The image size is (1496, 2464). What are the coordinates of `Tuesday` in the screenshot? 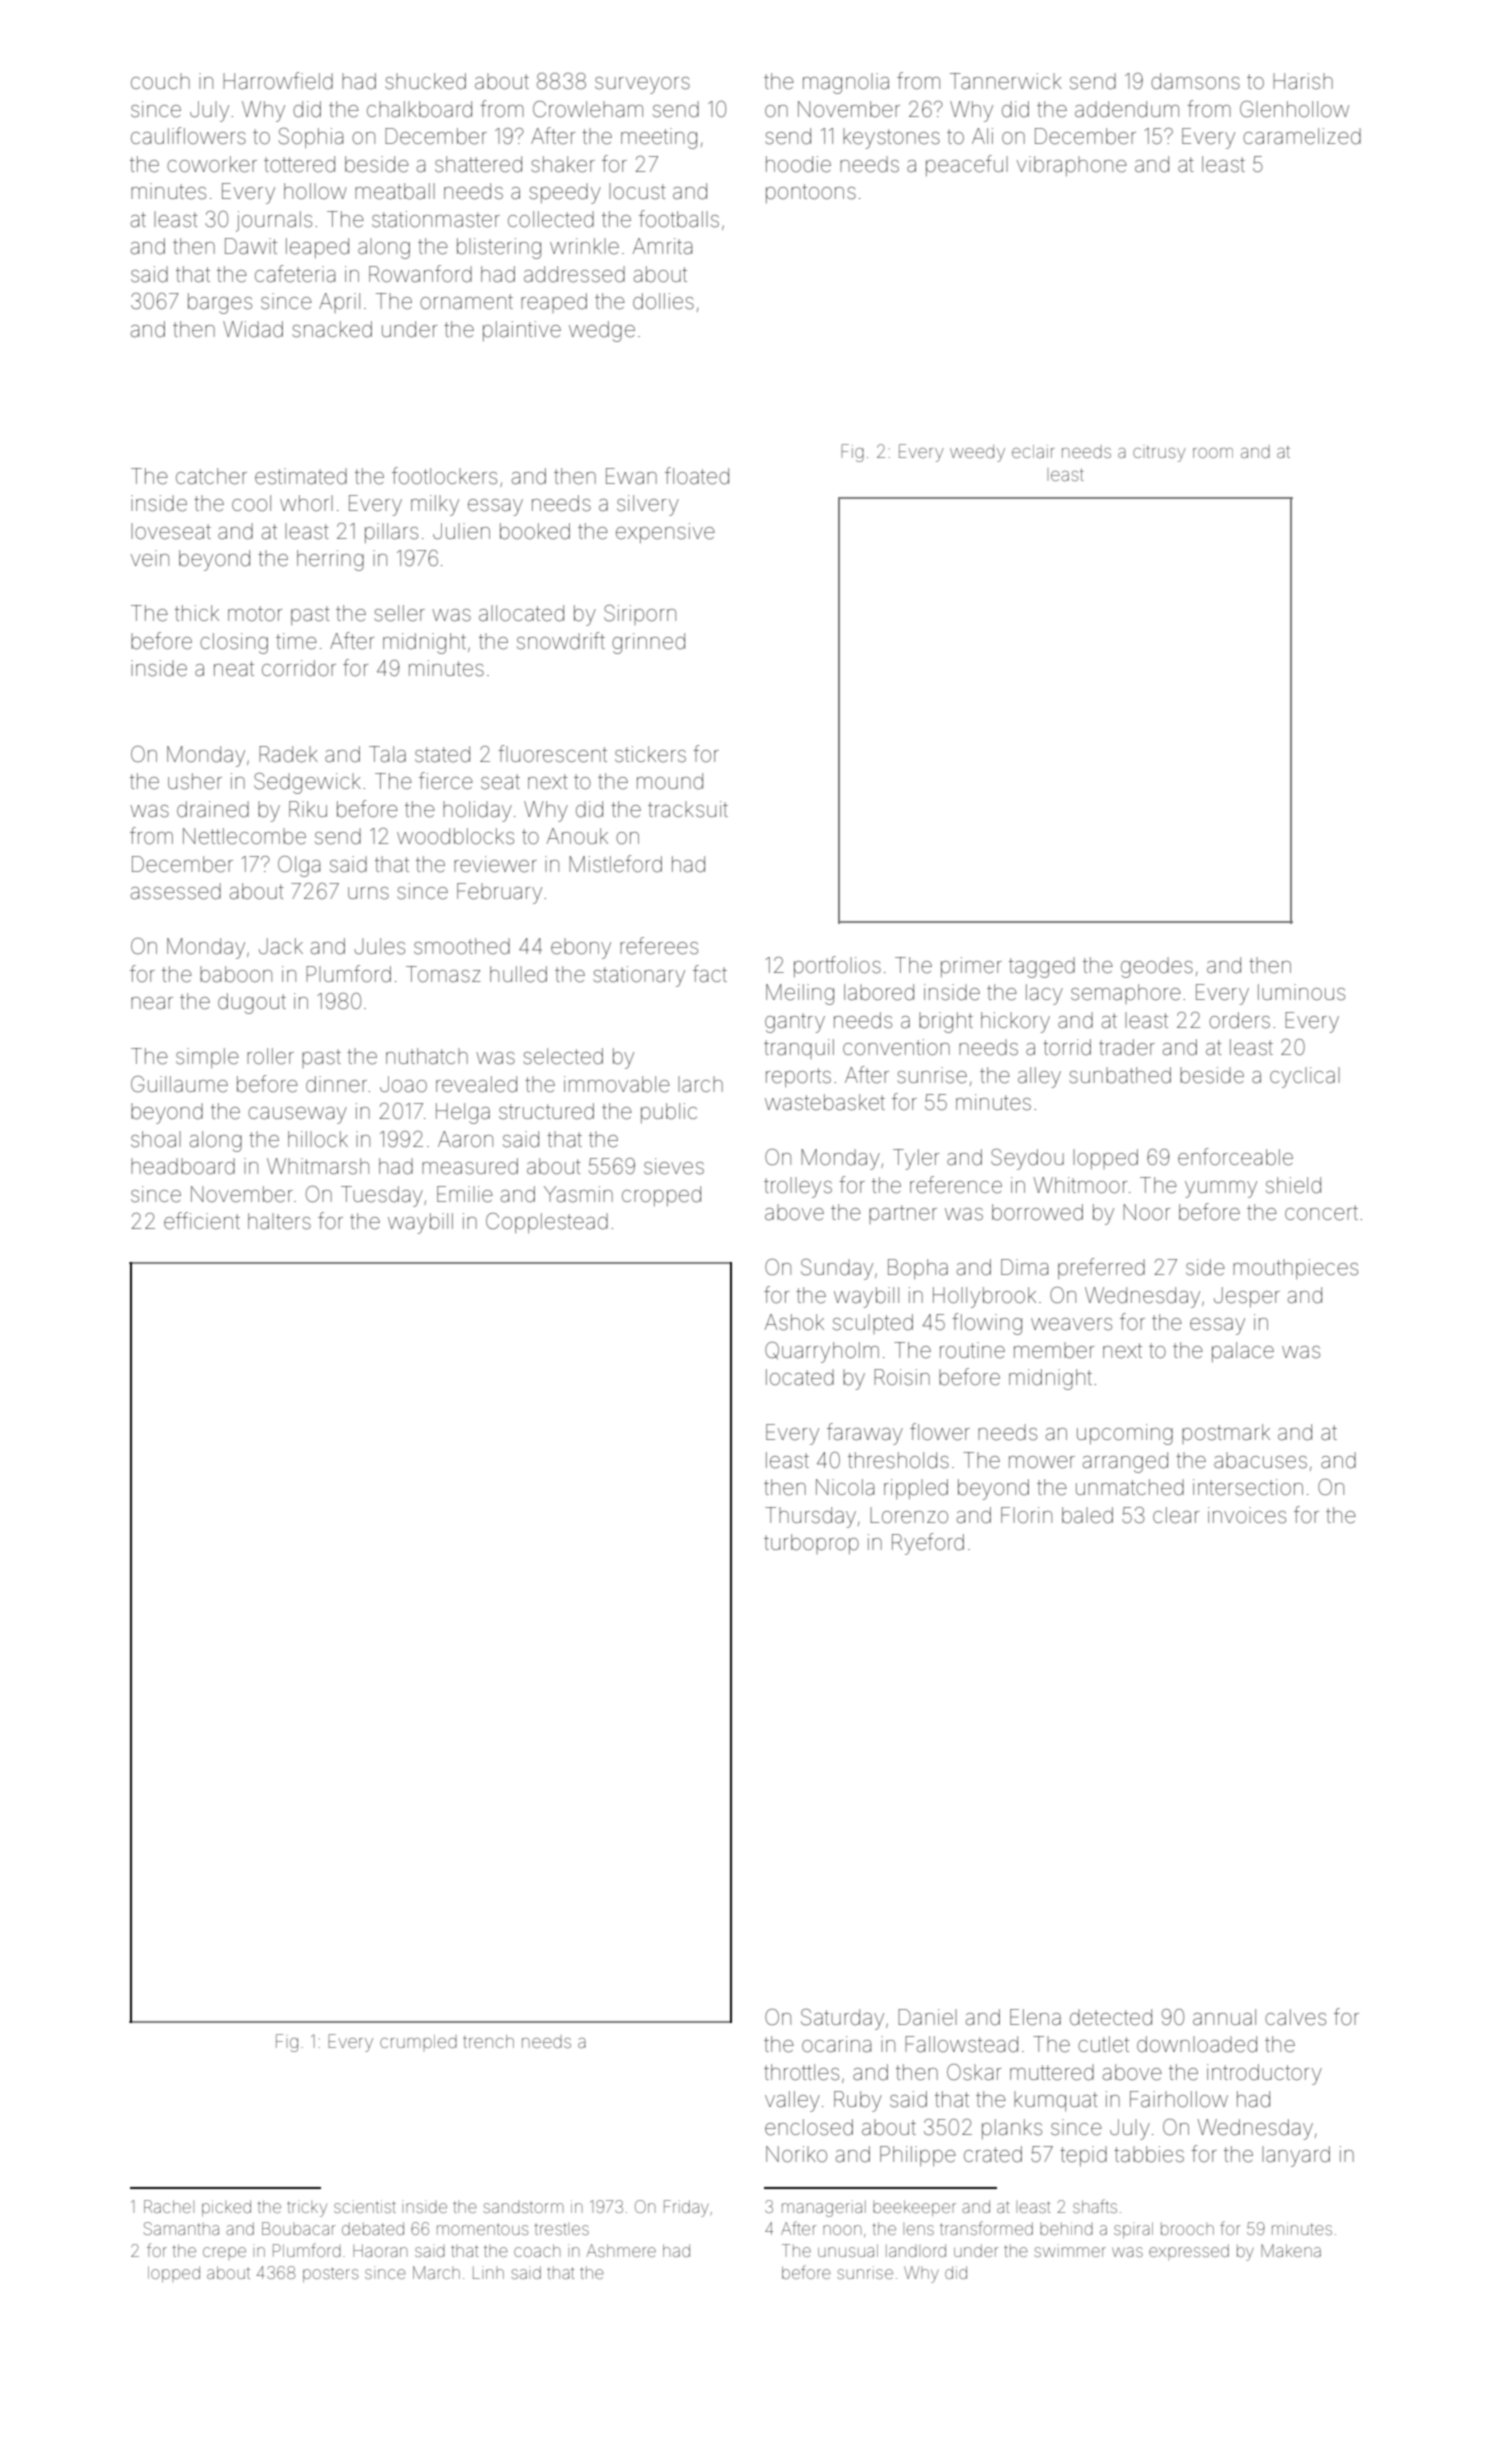 It's located at (382, 1196).
